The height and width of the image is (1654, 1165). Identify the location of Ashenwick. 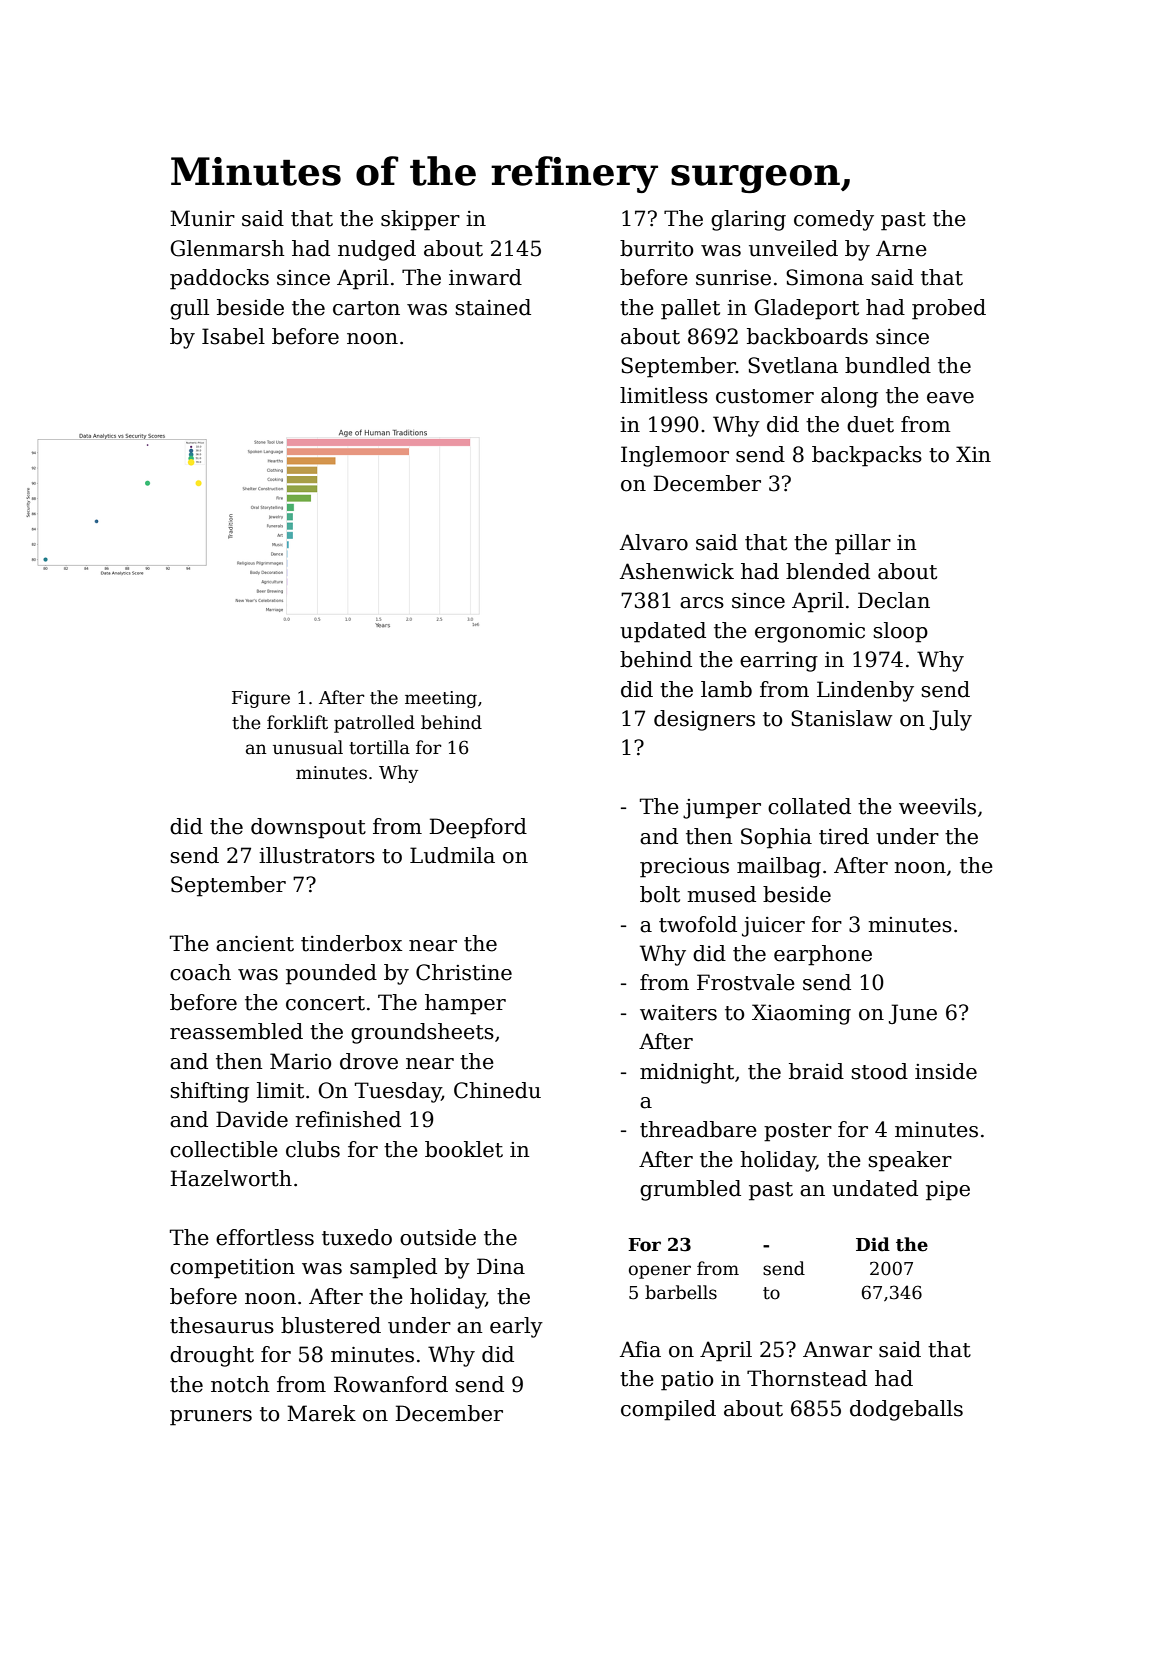
(677, 571).
